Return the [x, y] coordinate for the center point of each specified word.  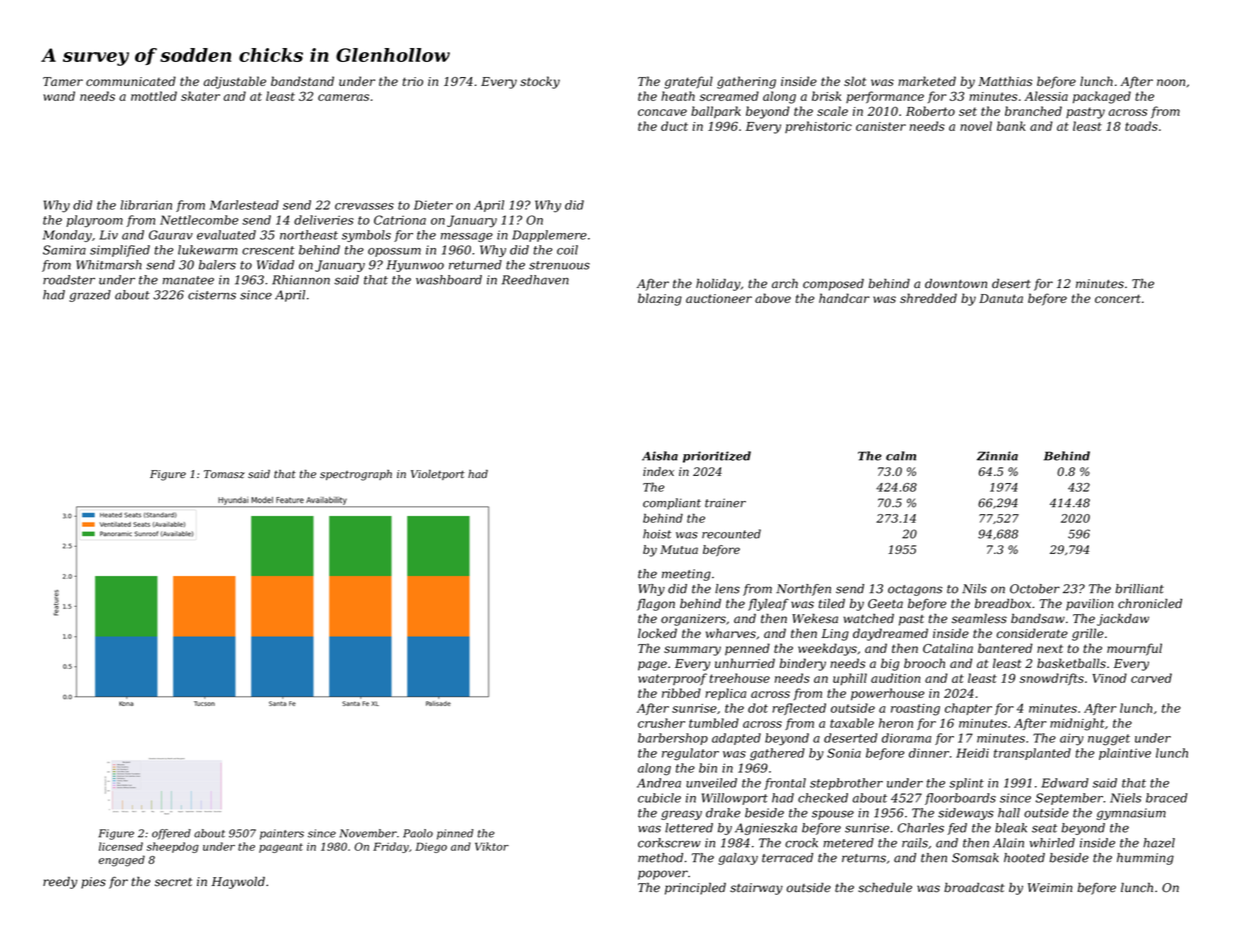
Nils [974, 589]
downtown [956, 284]
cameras [343, 97]
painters [282, 834]
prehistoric [818, 127]
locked [657, 633]
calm [901, 456]
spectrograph [356, 475]
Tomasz [224, 474]
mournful [1134, 649]
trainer [725, 503]
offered [171, 834]
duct [674, 126]
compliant [672, 504]
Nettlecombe [199, 220]
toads [1141, 126]
